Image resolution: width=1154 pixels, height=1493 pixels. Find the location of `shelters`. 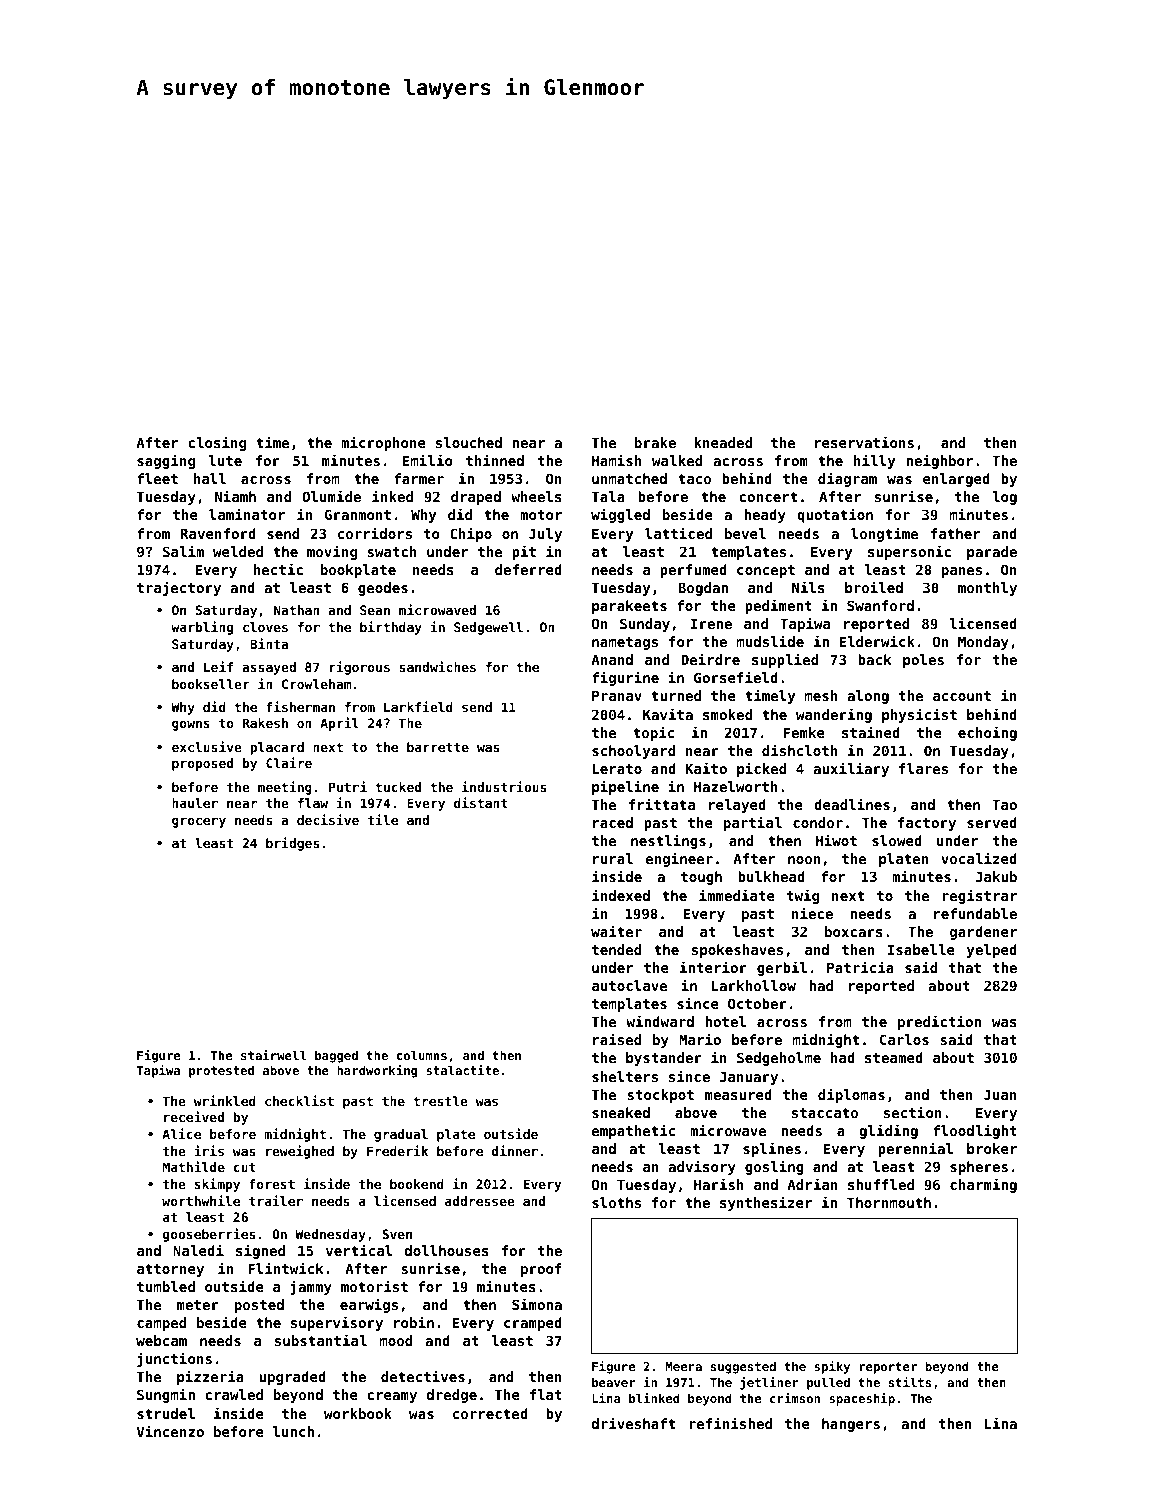

shelters is located at coordinates (625, 1076).
